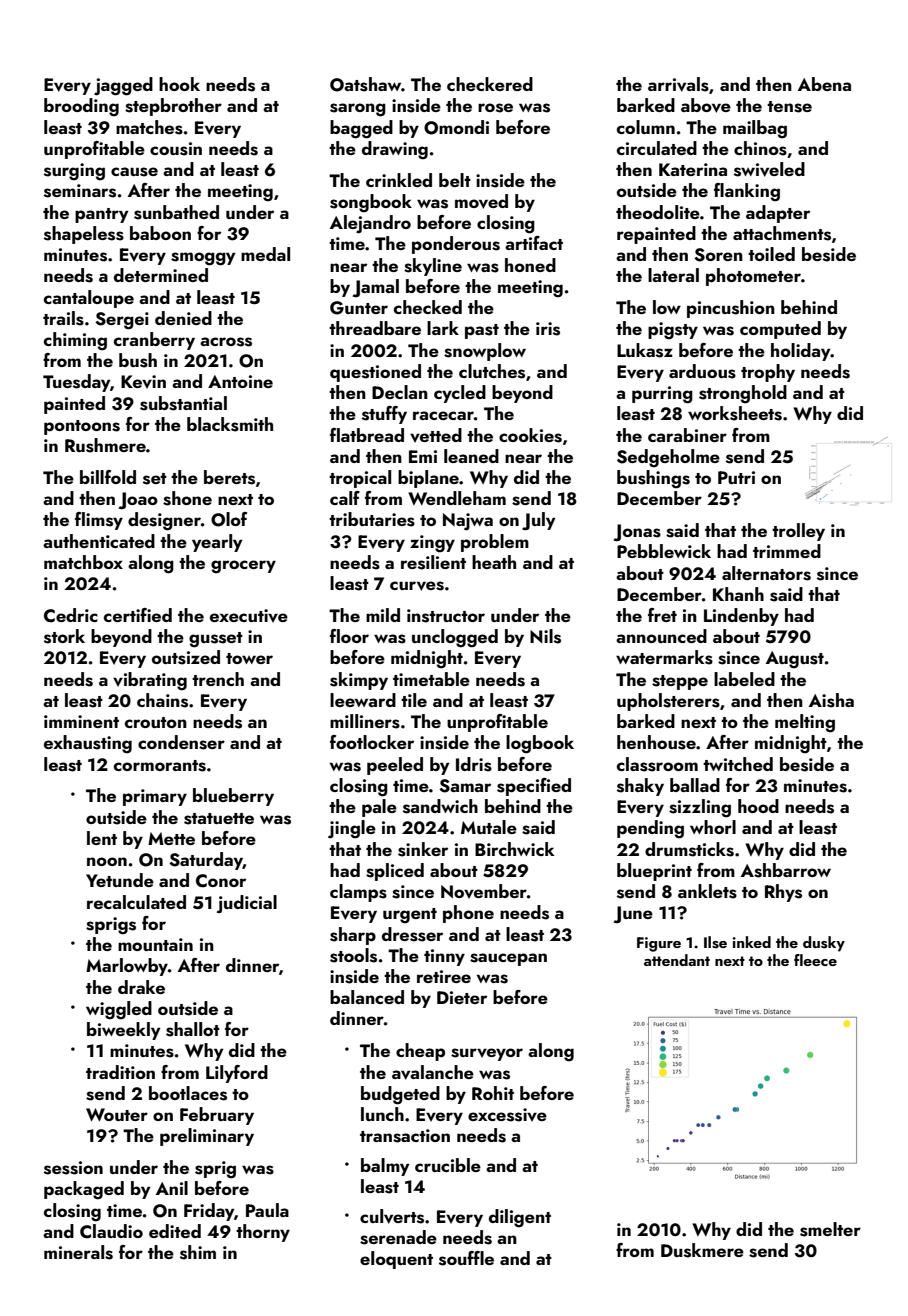  Describe the element at coordinates (179, 84) in the image. I see `hook` at that location.
